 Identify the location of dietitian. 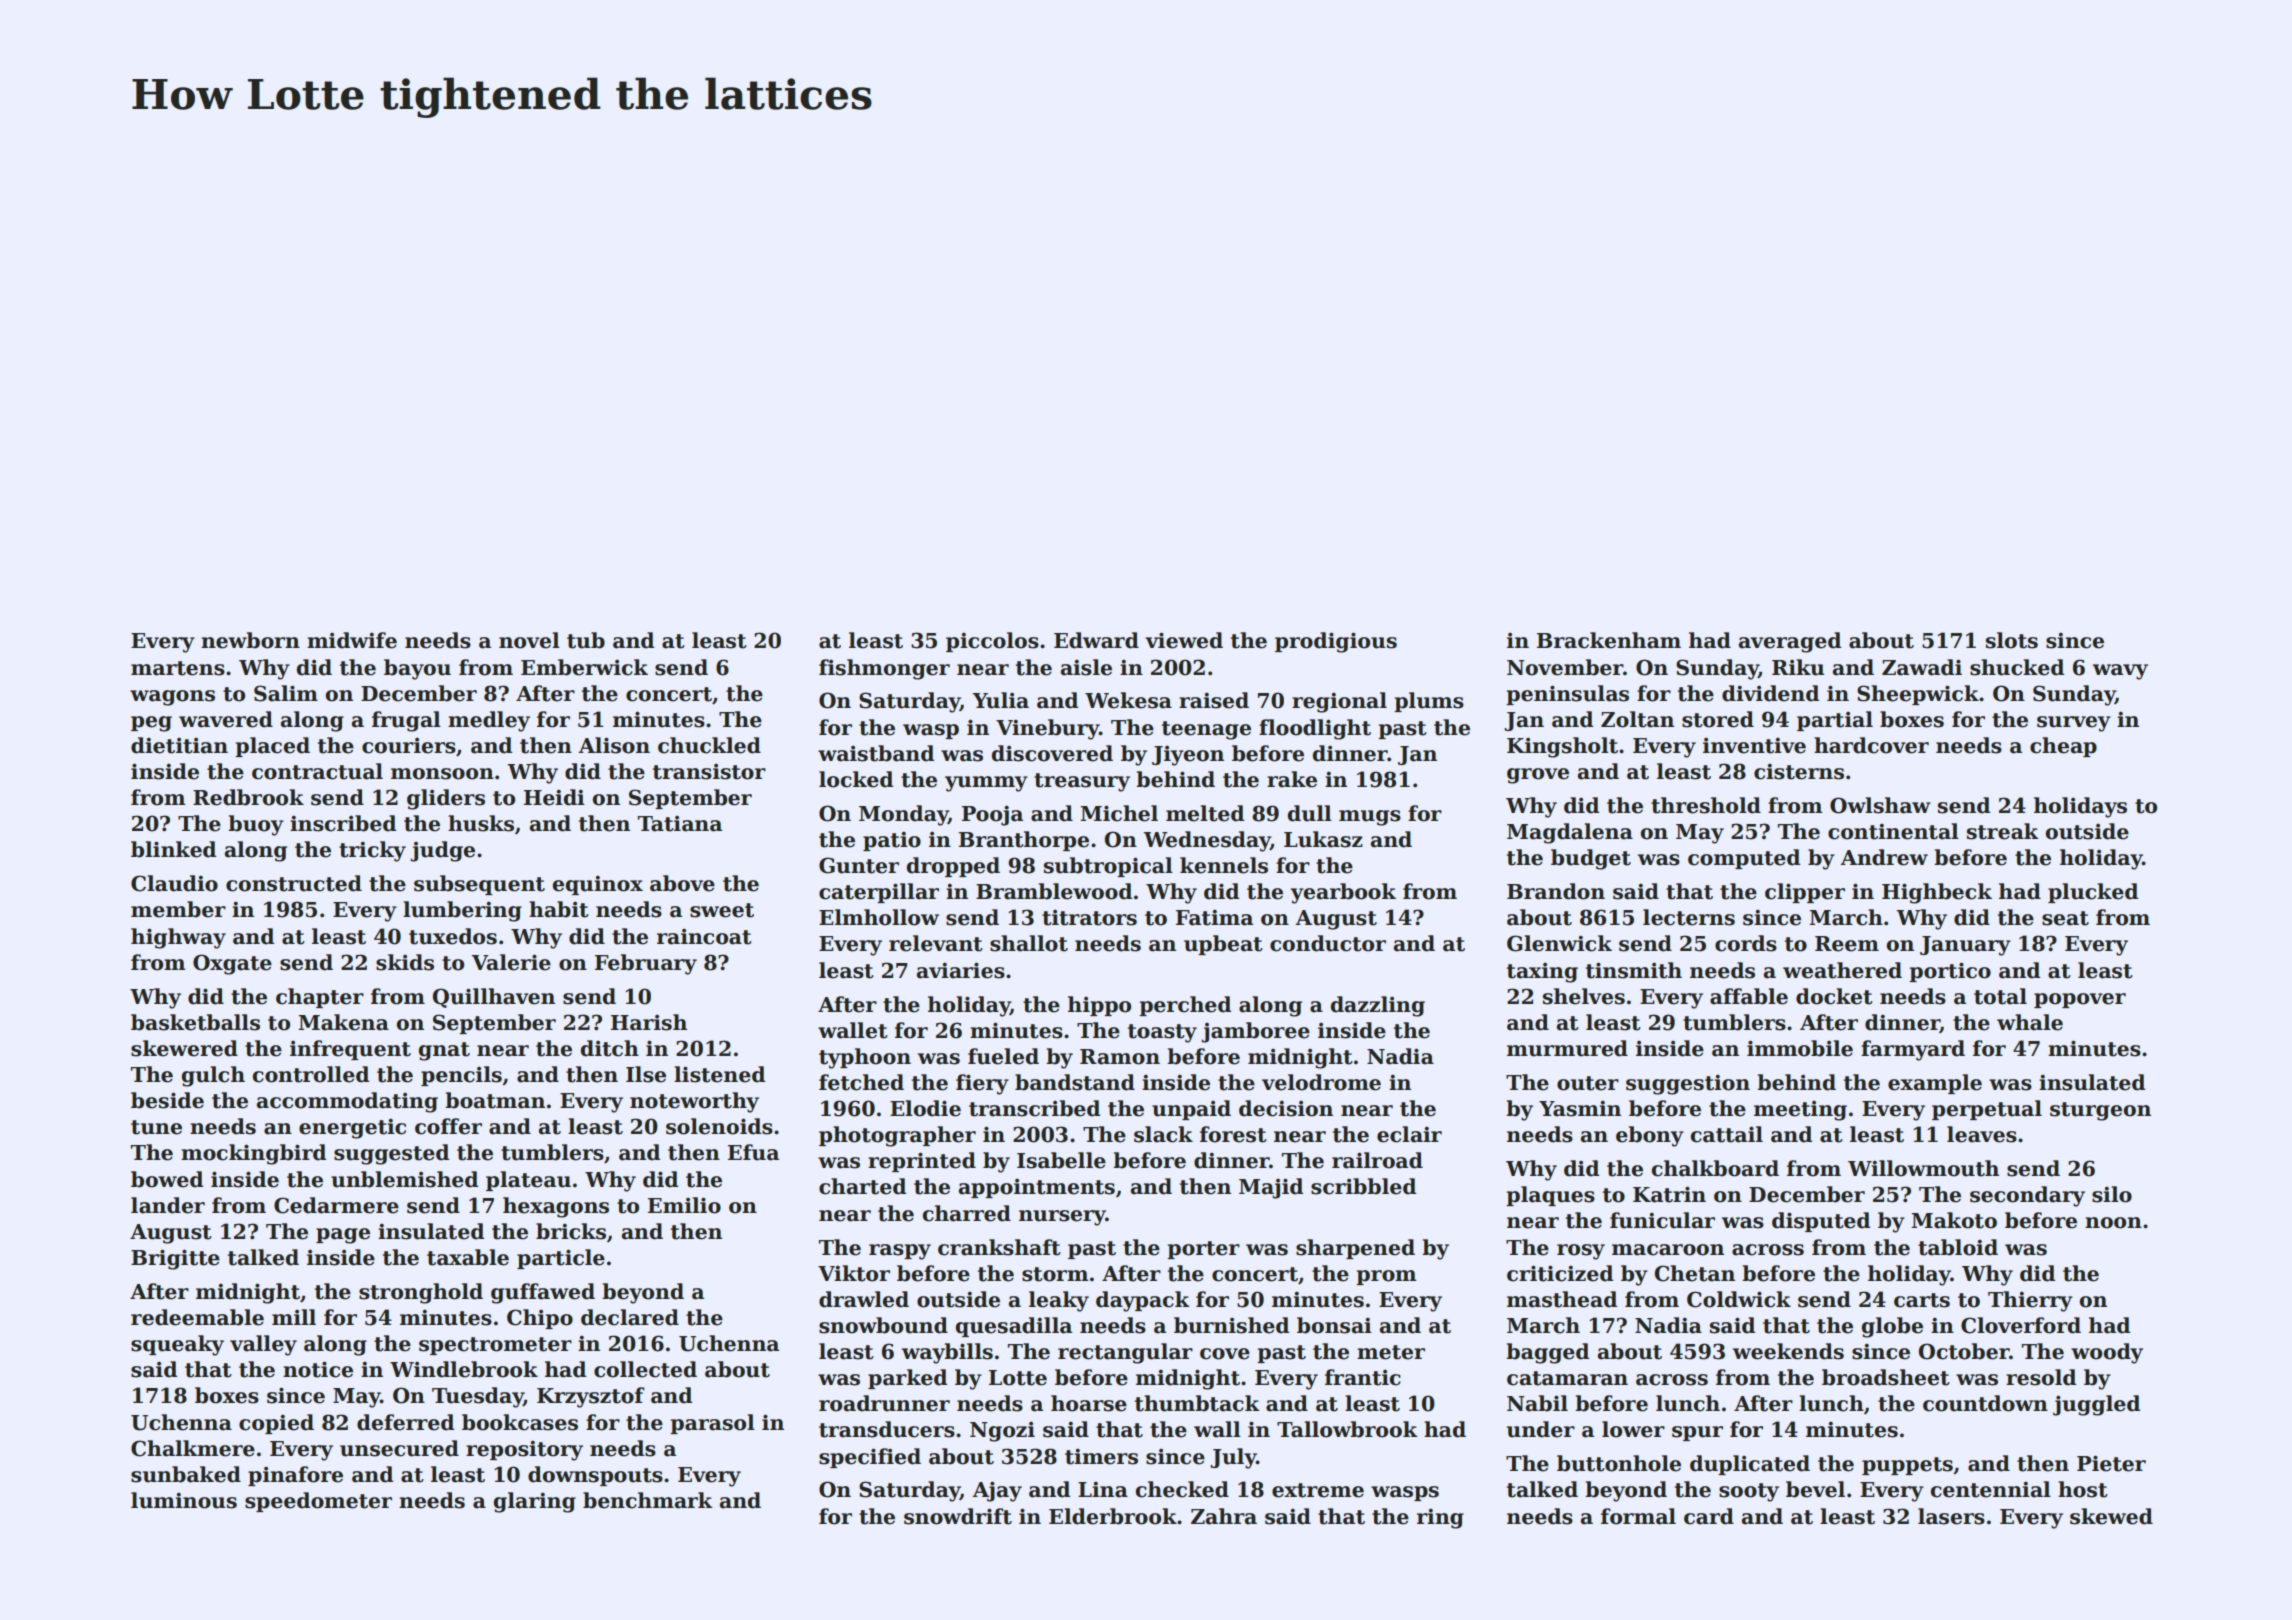
(179, 745).
